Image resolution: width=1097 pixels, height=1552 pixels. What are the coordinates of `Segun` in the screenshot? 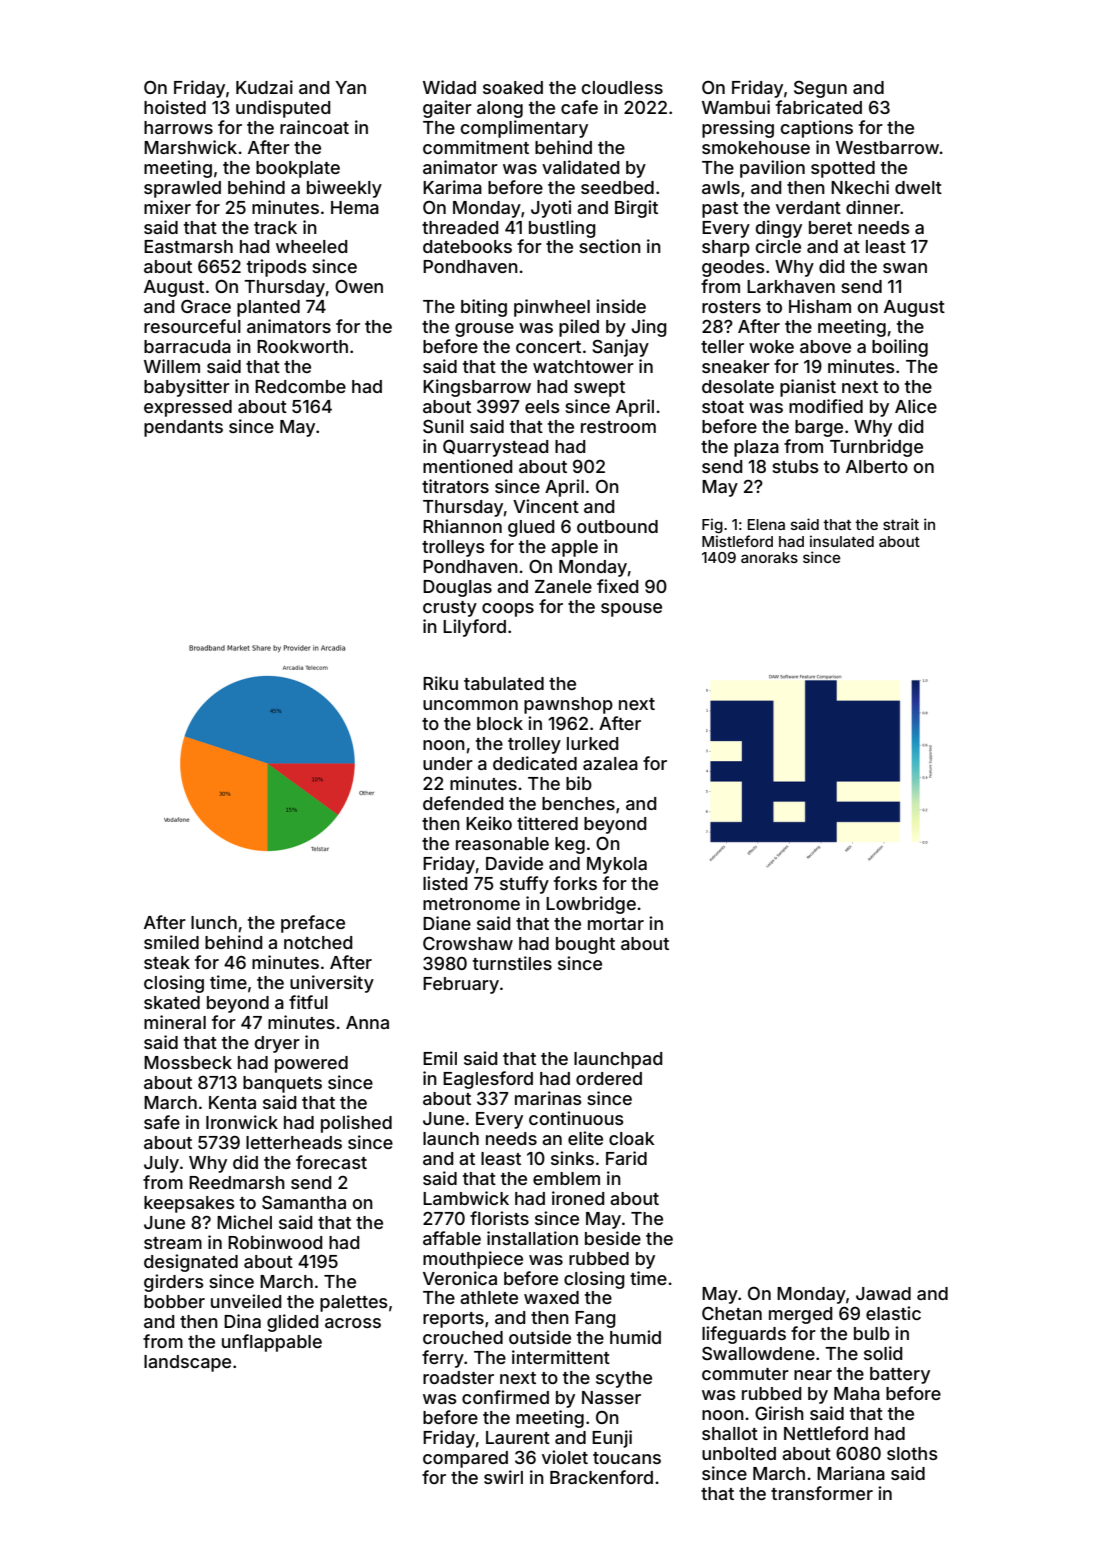 It's located at (820, 89).
